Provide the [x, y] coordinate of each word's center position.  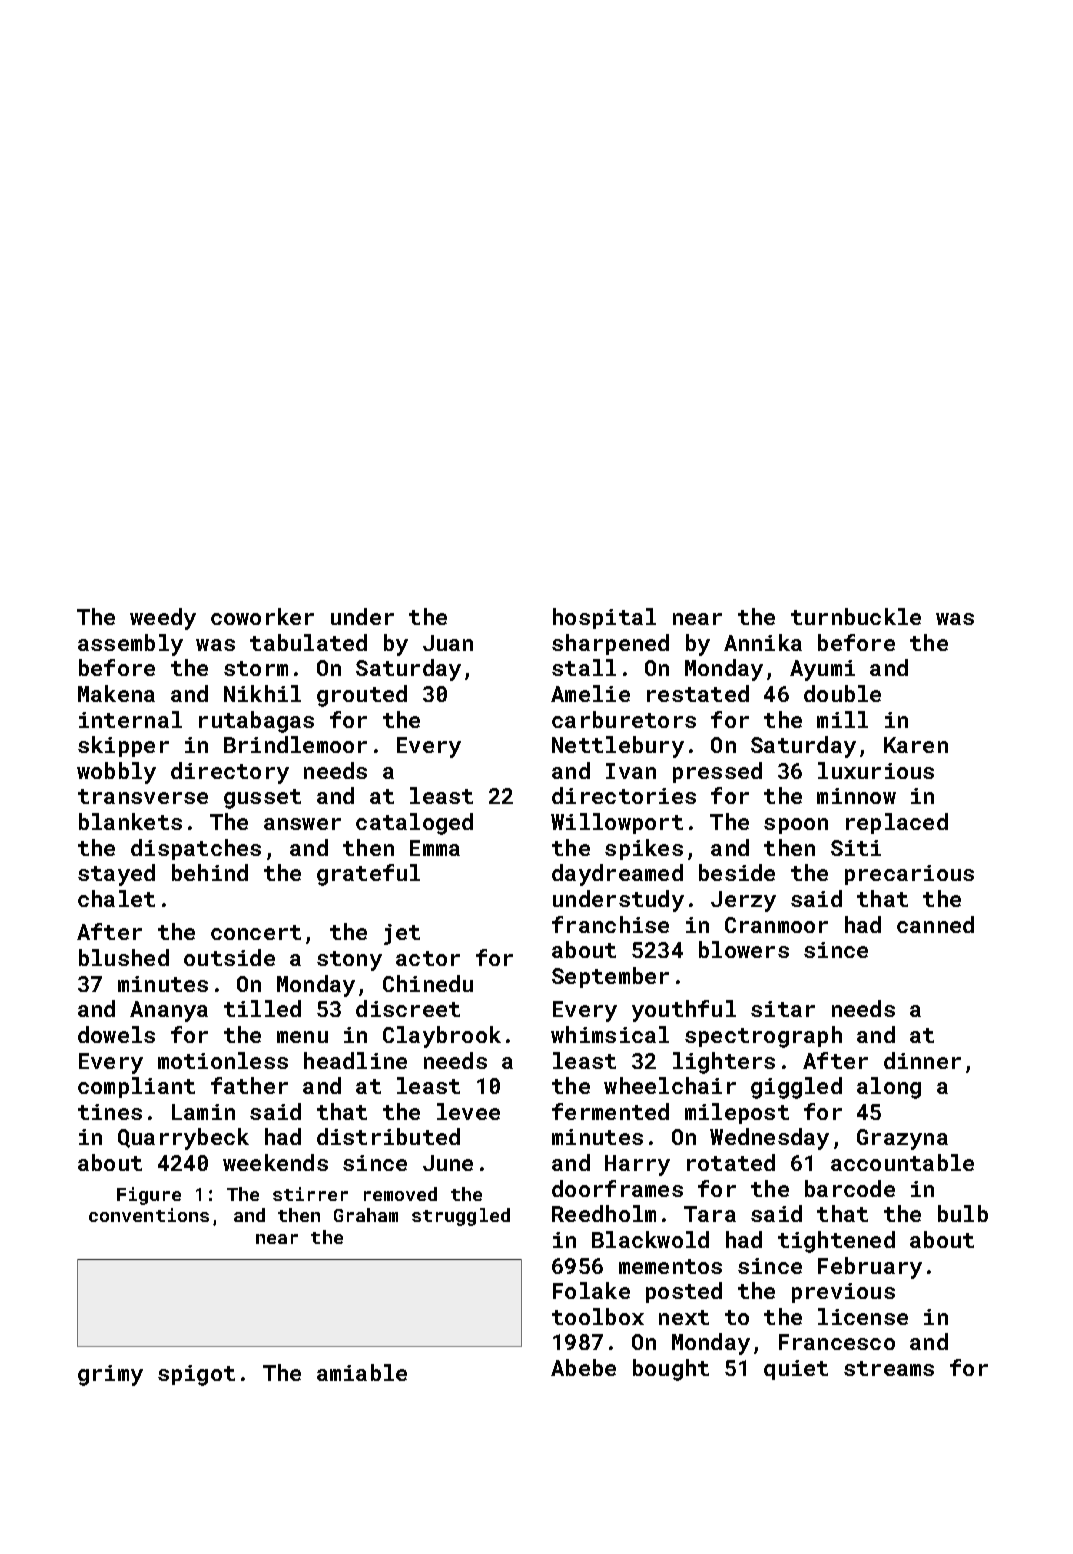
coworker [262, 616]
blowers [744, 949]
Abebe [583, 1367]
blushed [124, 957]
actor [428, 958]
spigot [196, 1375]
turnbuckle [856, 616]
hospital [604, 618]
